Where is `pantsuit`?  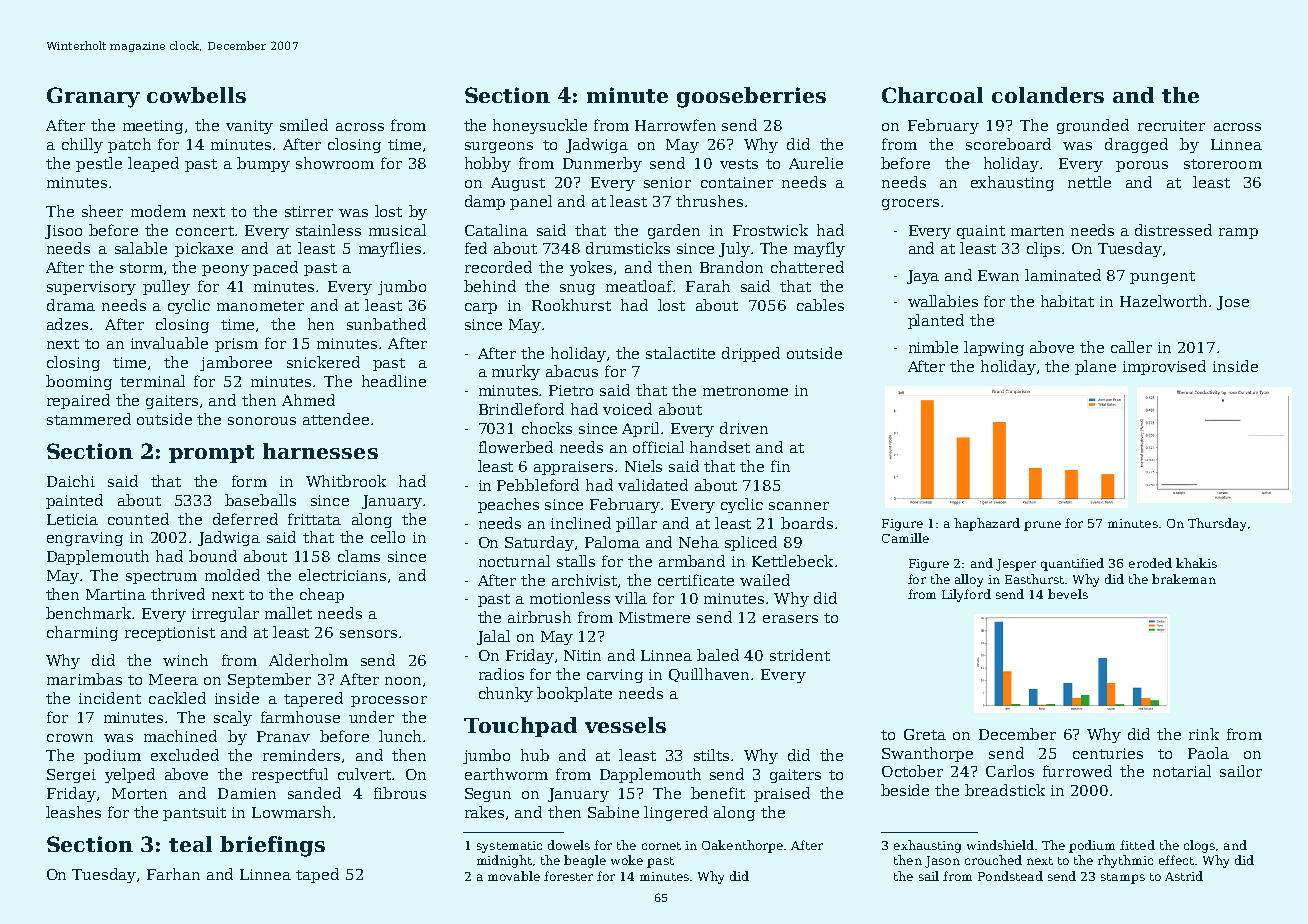 pantsuit is located at coordinates (194, 814).
